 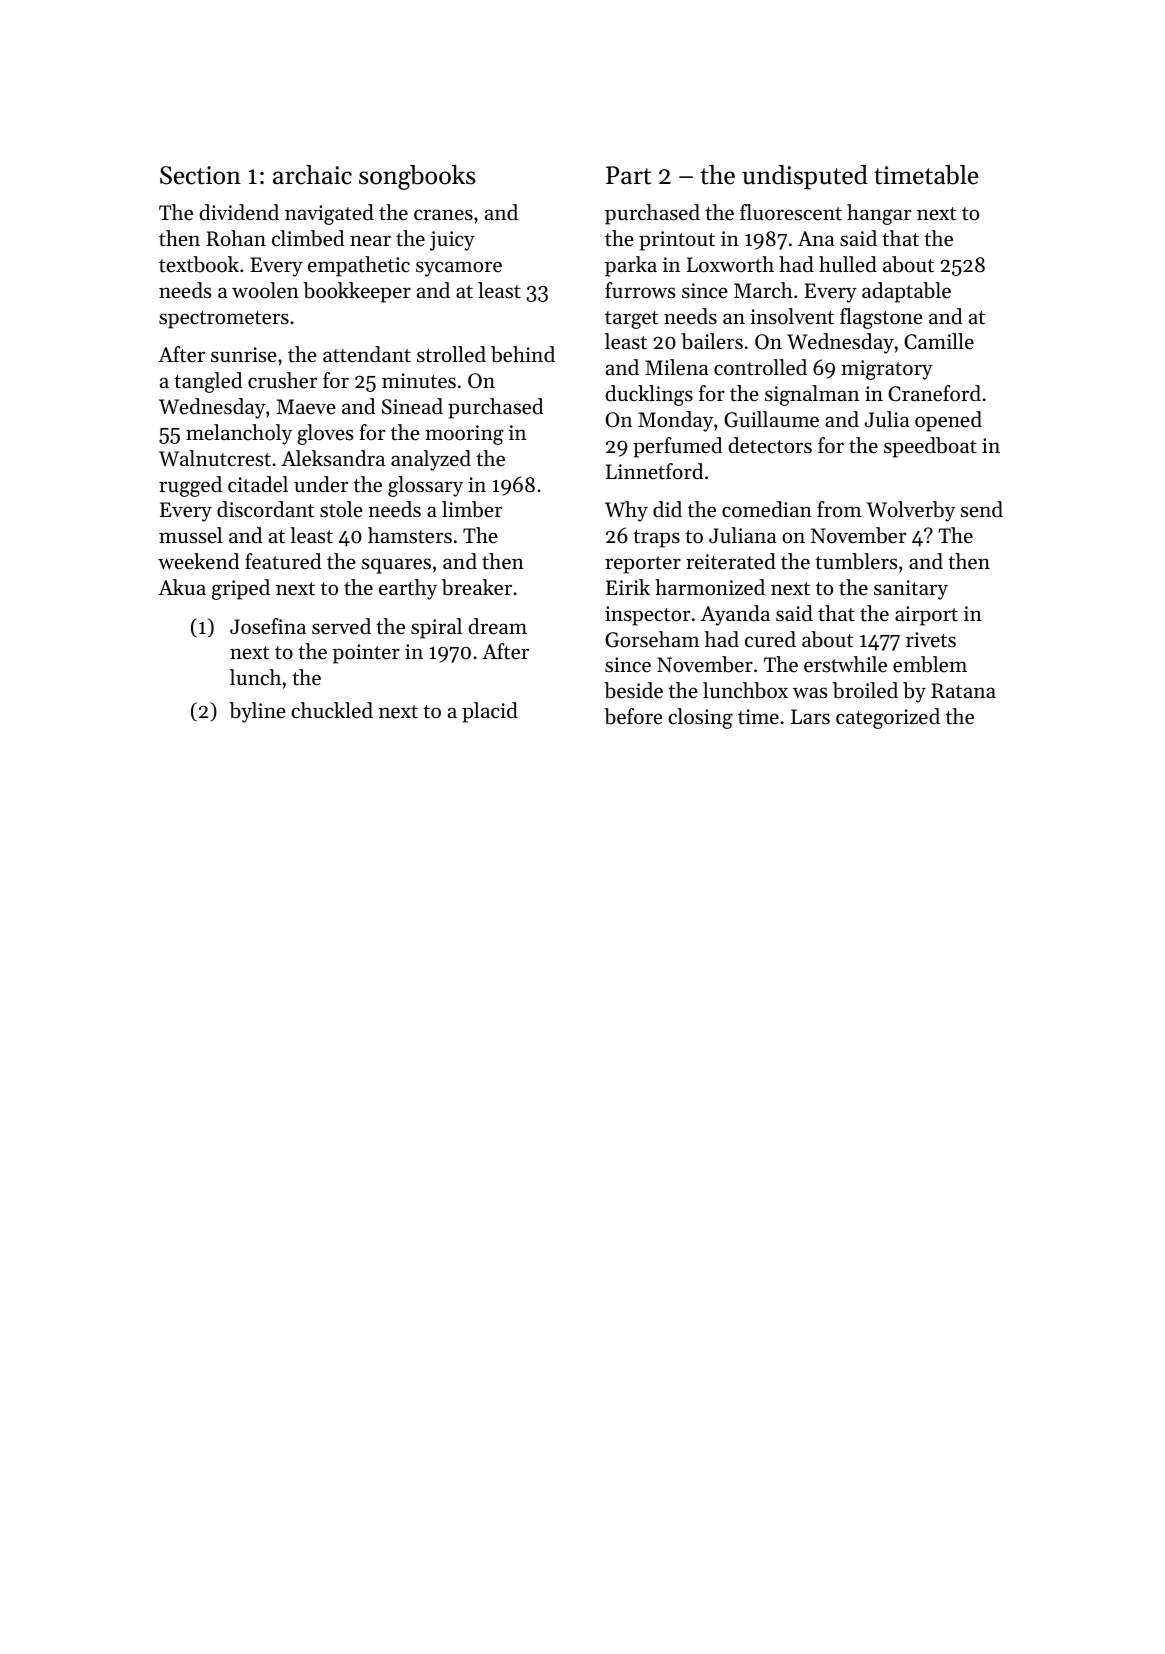 I want to click on crusher, so click(x=282, y=380).
